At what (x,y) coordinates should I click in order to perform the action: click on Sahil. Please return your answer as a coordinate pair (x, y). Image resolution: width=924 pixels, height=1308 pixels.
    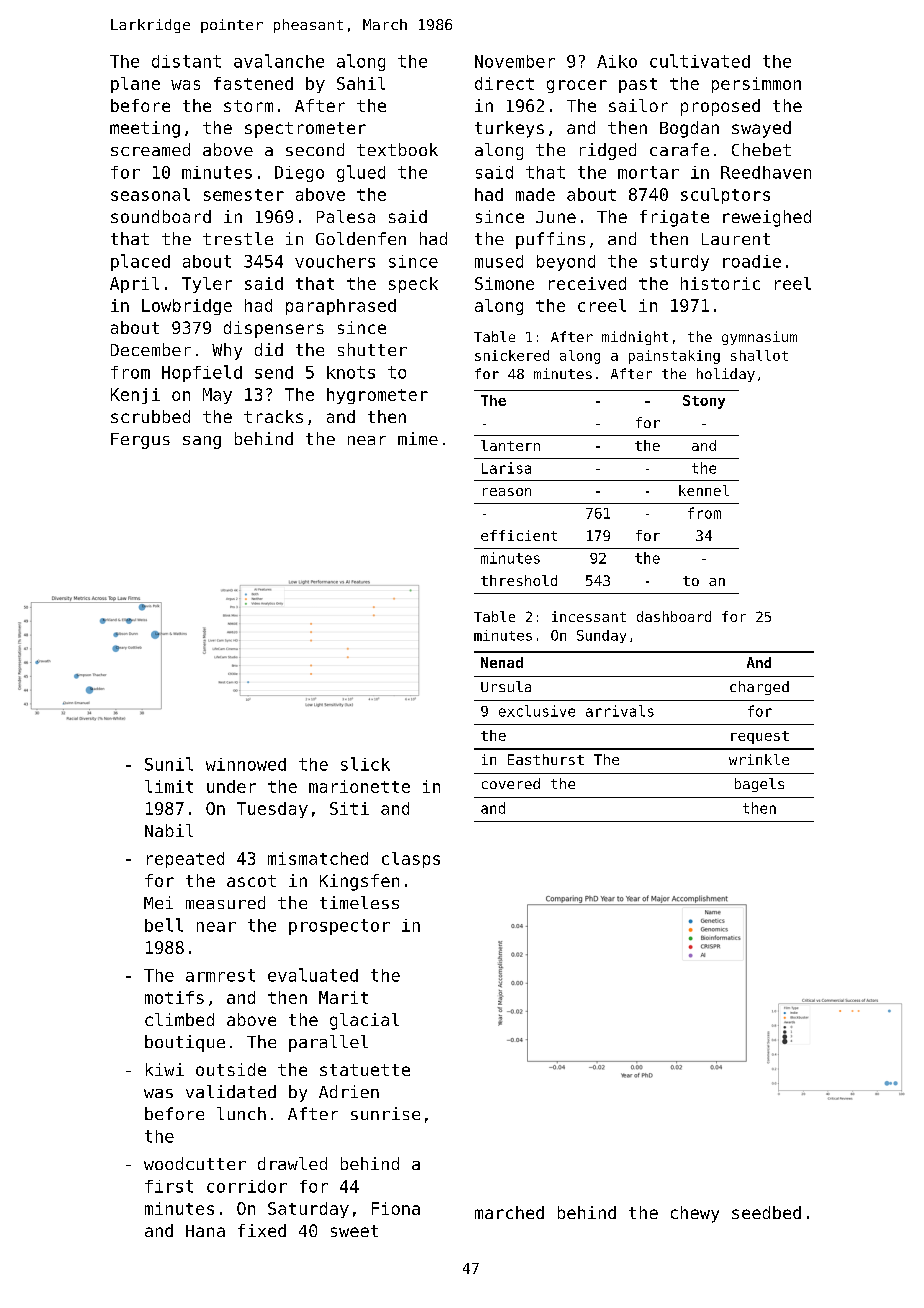
    Looking at the image, I should click on (361, 83).
